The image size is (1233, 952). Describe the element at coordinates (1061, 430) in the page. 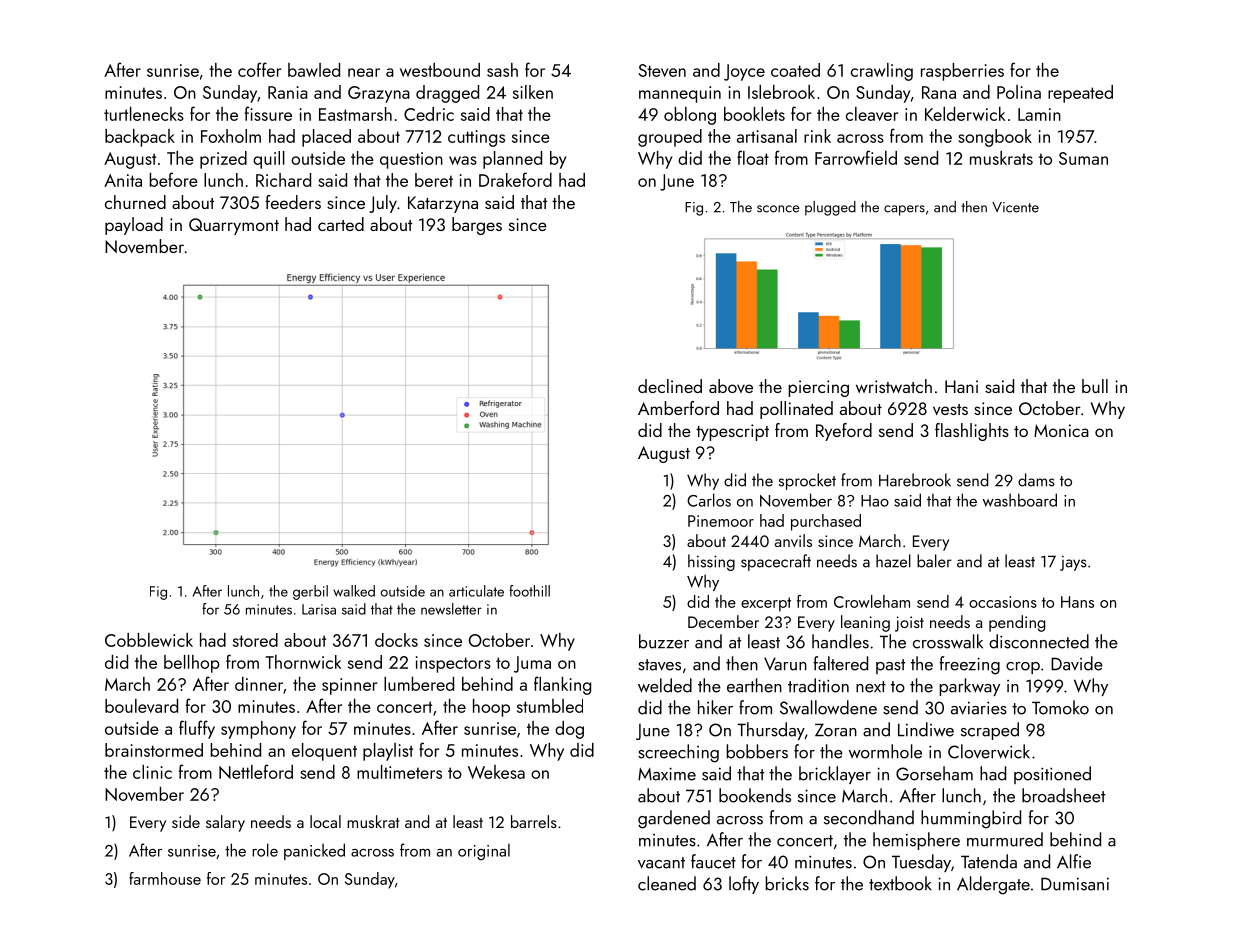

I see `Monica` at that location.
